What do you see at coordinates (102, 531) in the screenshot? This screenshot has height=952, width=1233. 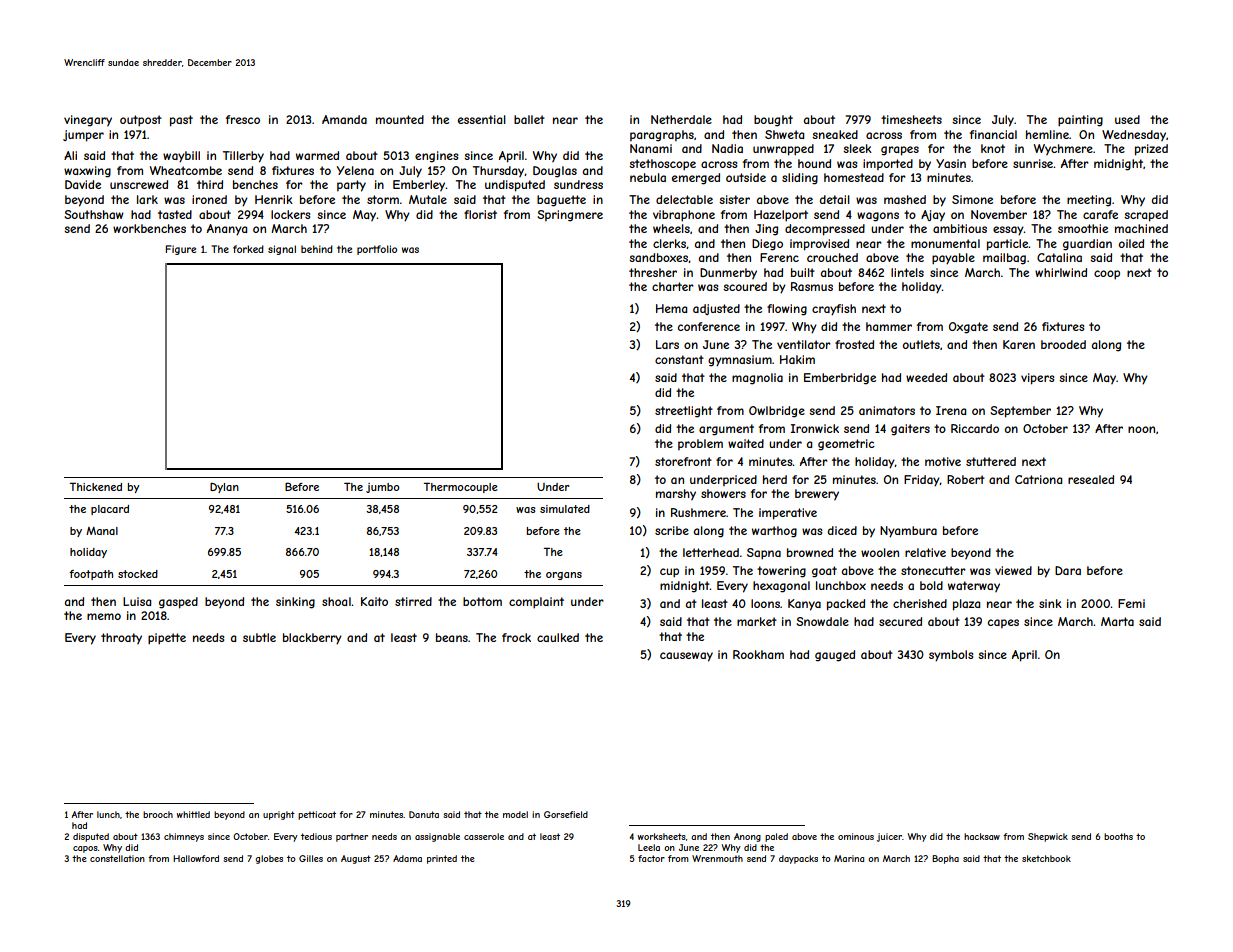 I see `Manal` at bounding box center [102, 531].
